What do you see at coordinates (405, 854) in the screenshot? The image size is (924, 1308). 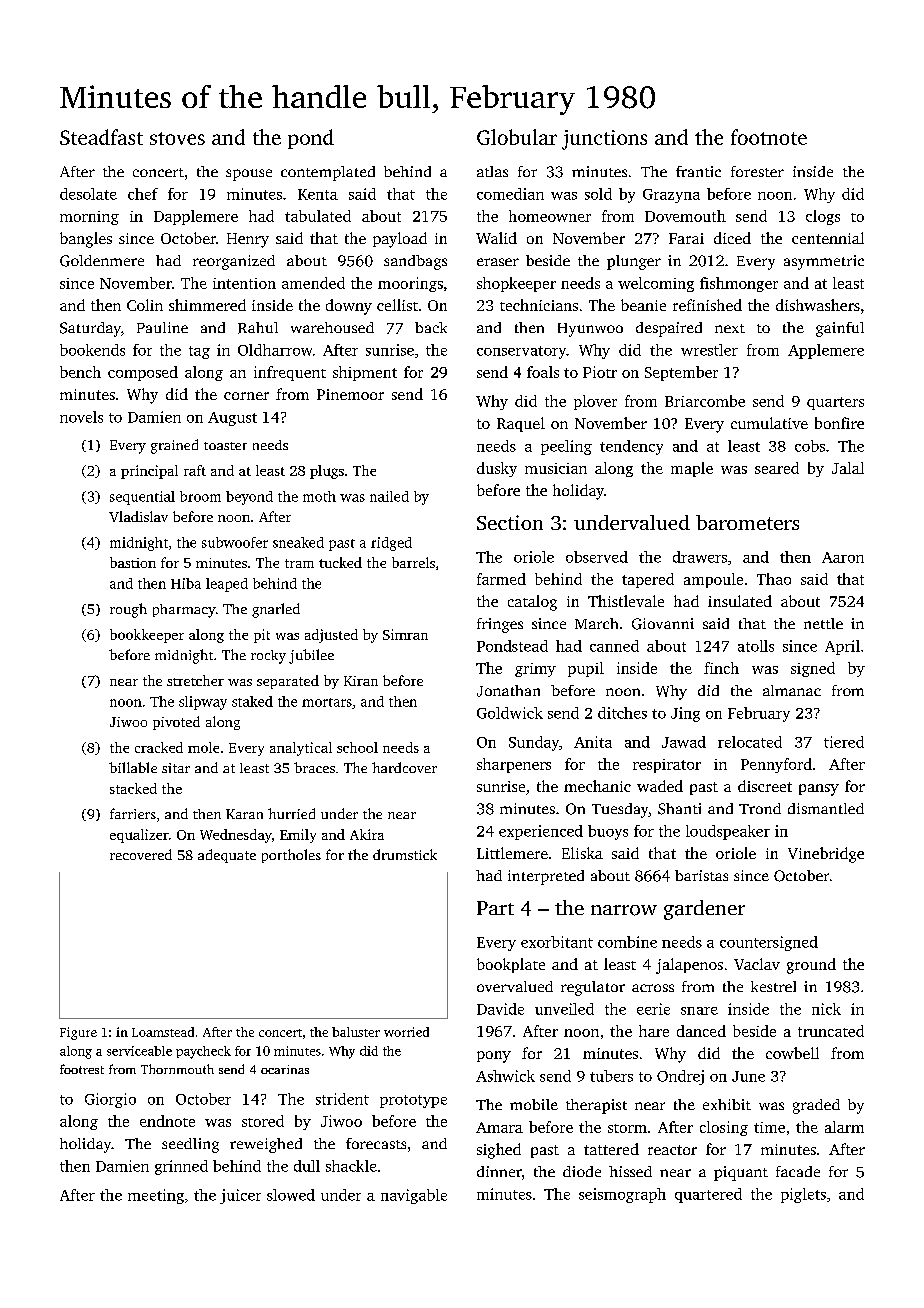 I see `drumstick` at bounding box center [405, 854].
